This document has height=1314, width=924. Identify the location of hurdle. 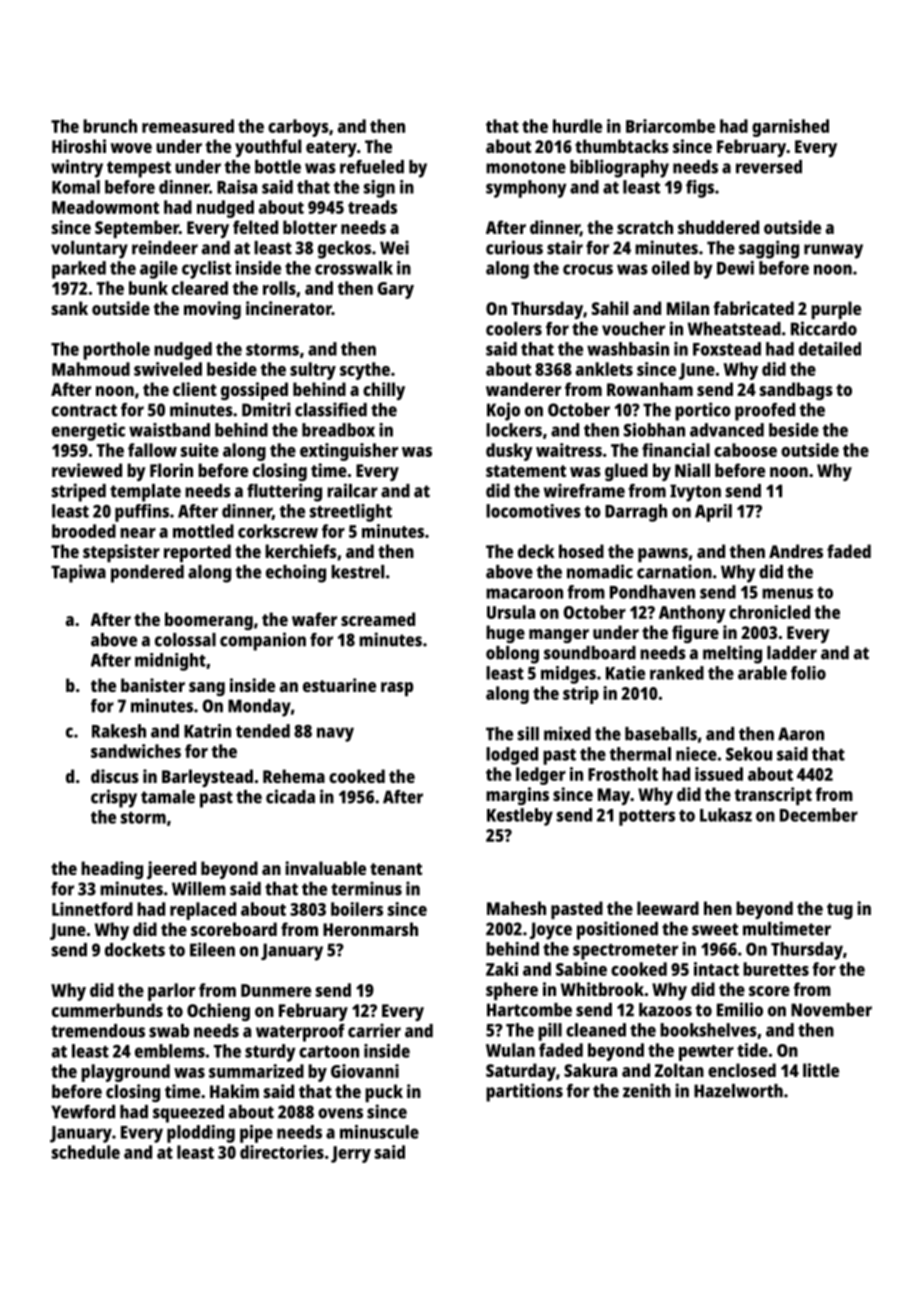
(577, 126).
